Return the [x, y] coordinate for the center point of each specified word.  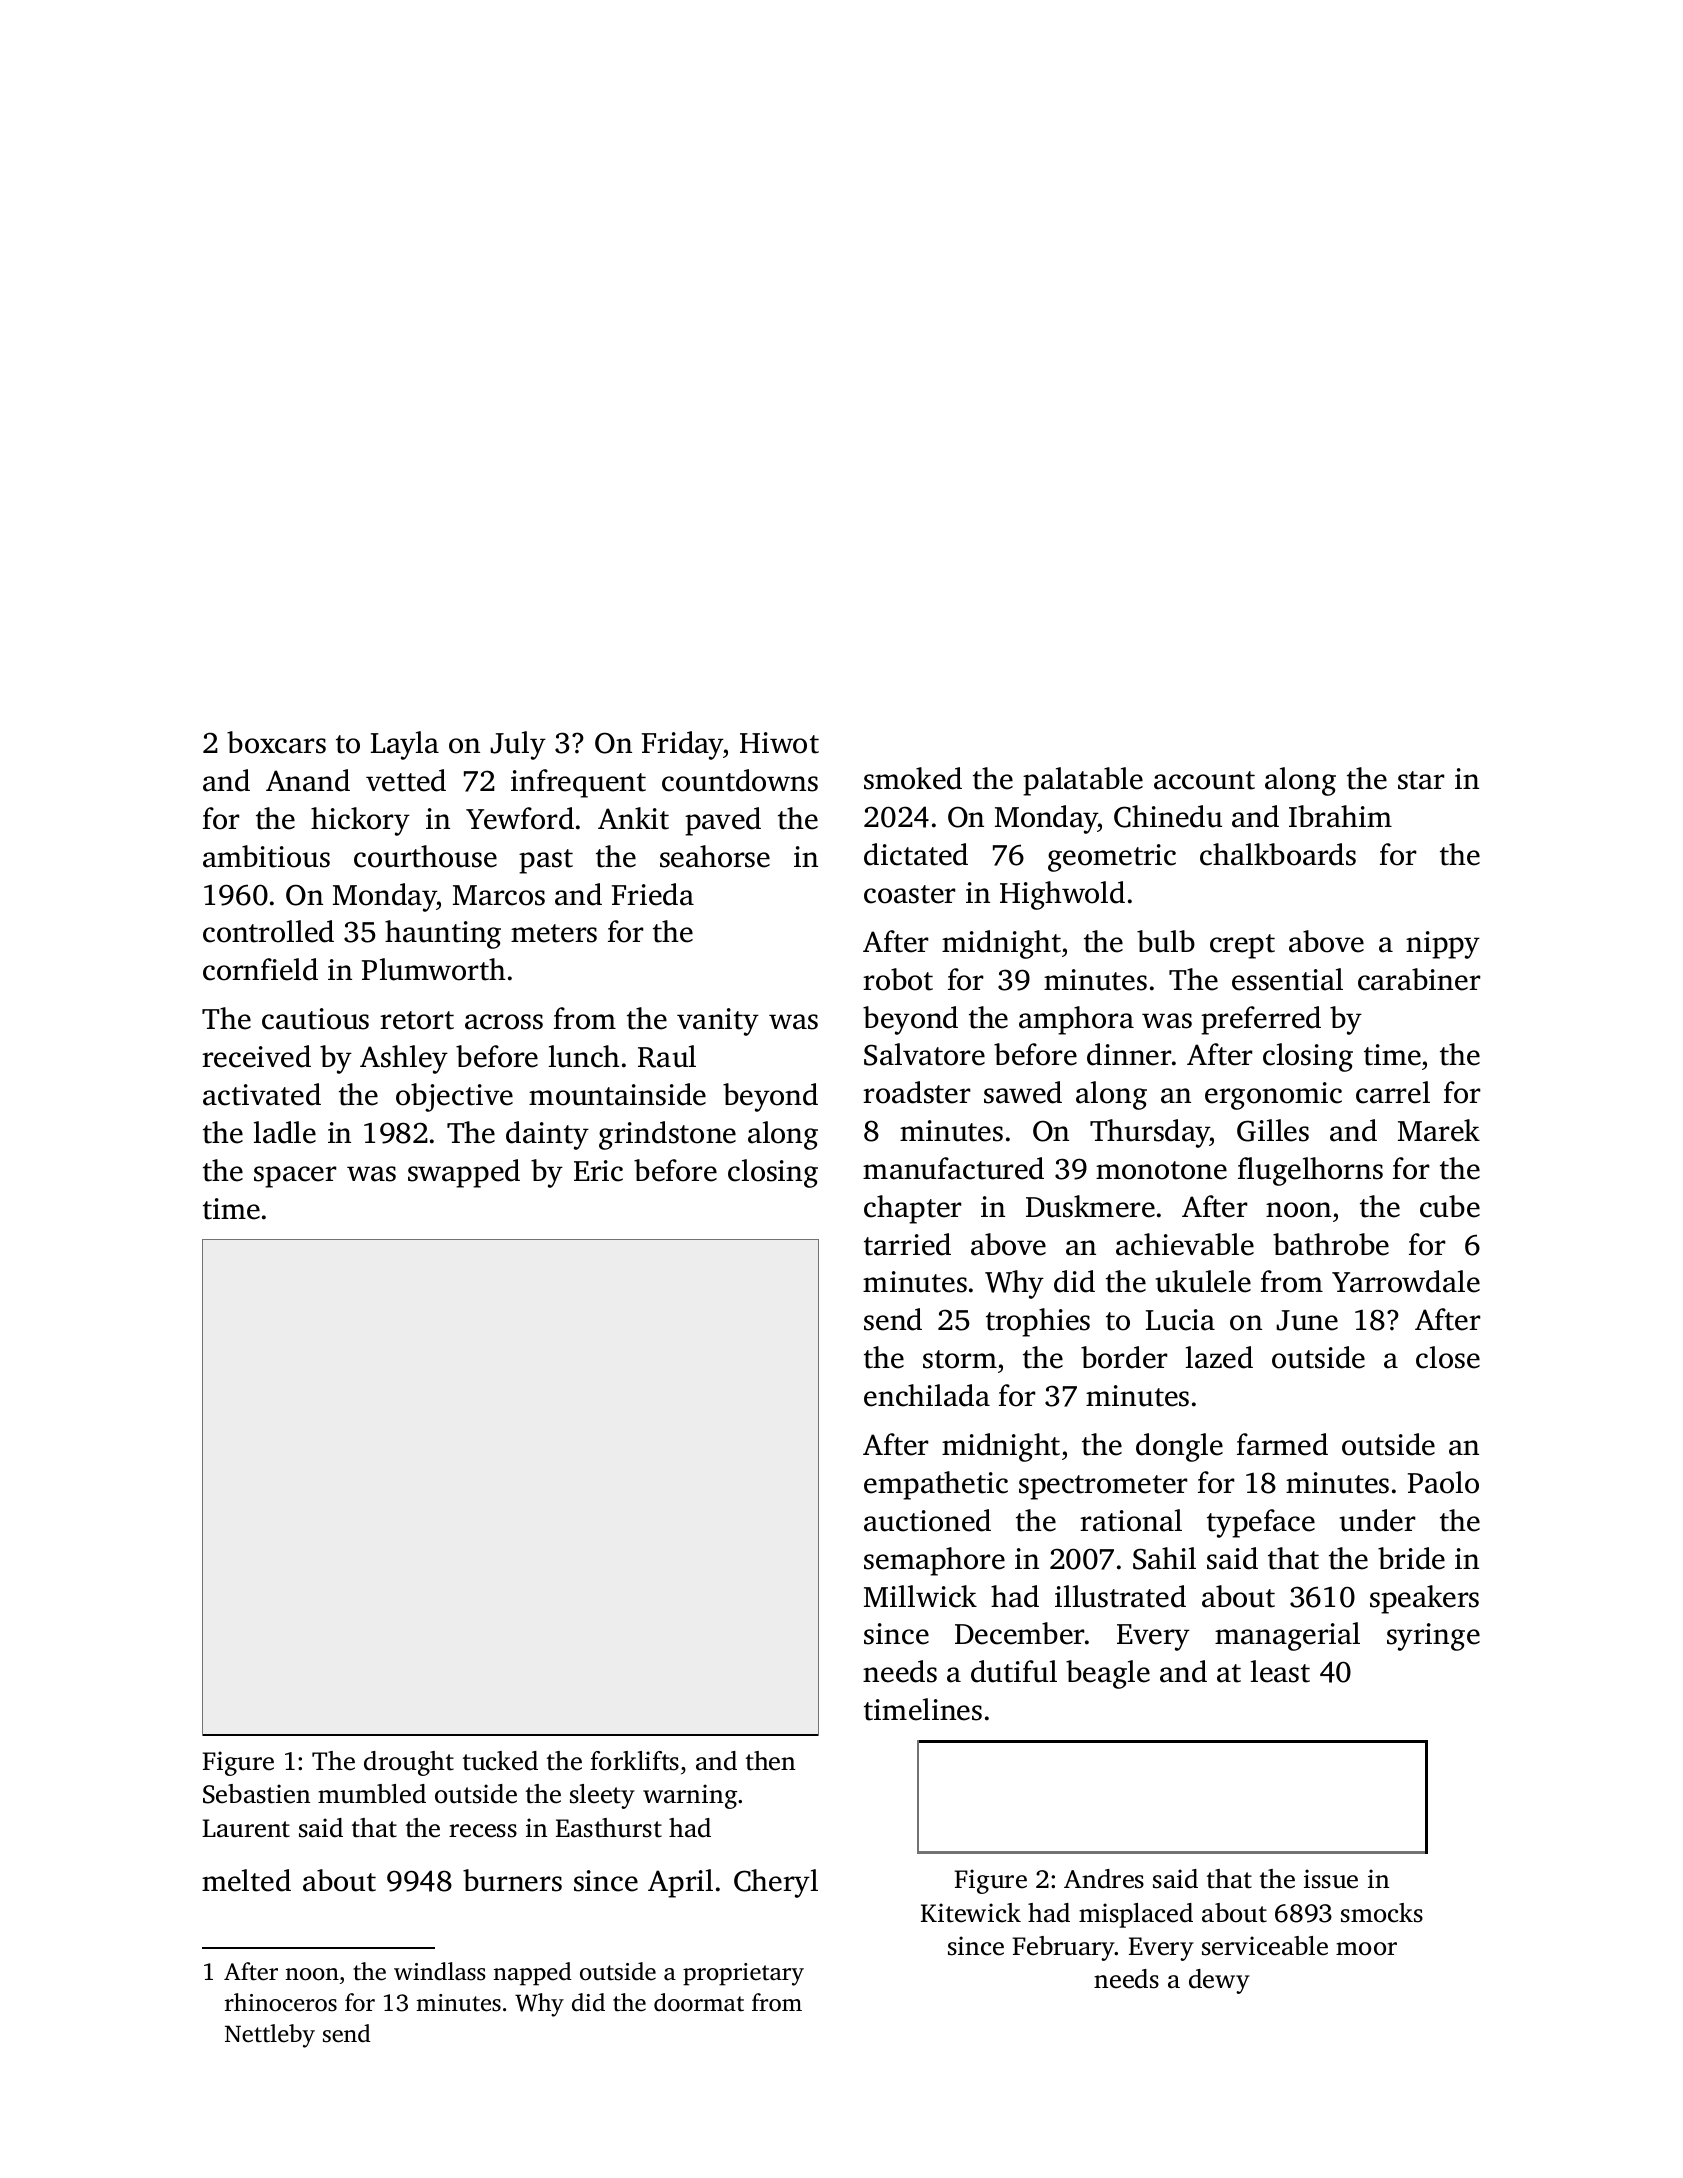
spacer [295, 1177]
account [1204, 780]
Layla [405, 745]
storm [960, 1359]
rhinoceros [281, 2002]
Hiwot [779, 743]
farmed [1282, 1444]
